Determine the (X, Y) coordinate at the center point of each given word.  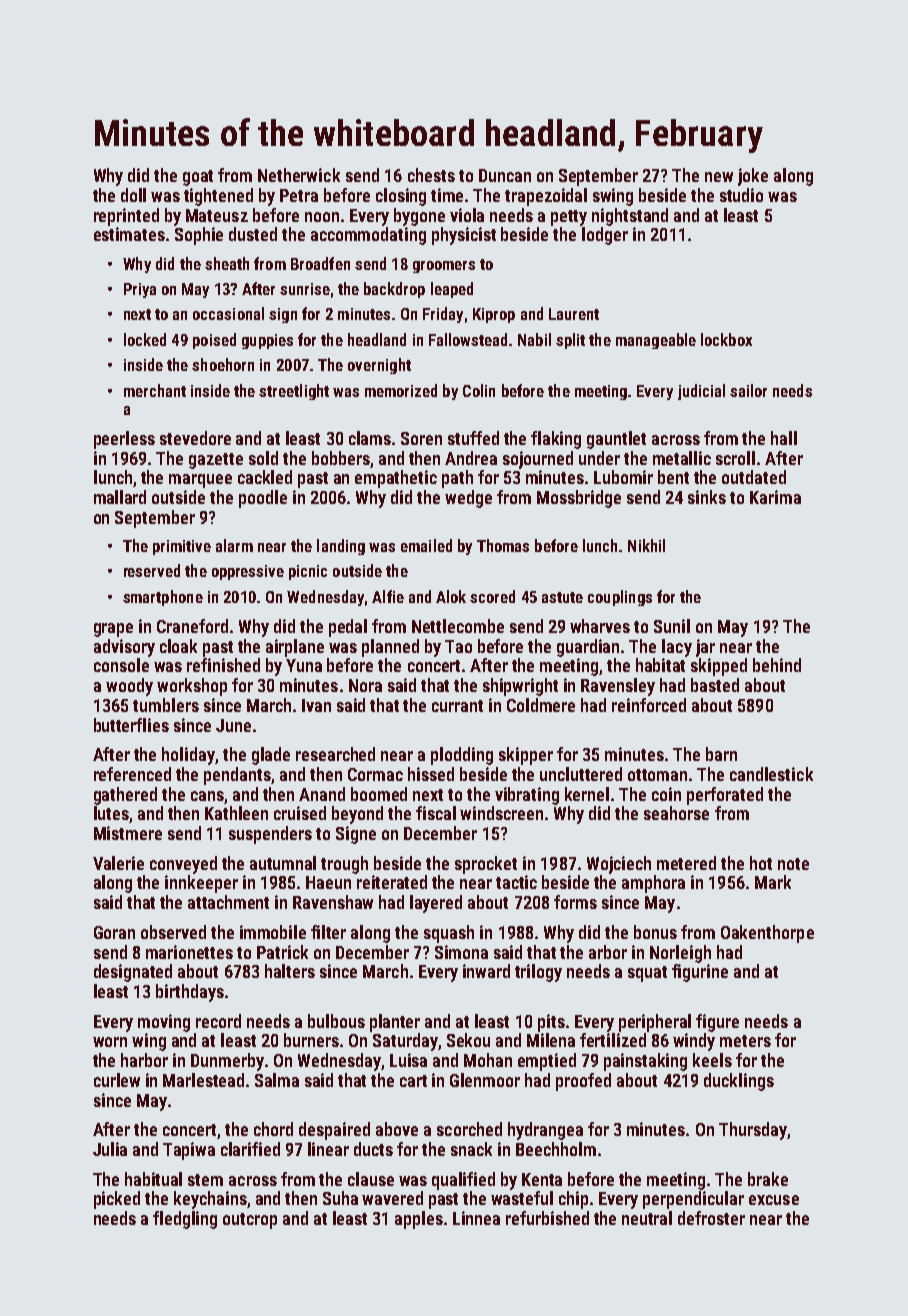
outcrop (250, 1221)
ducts (373, 1149)
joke (753, 177)
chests (431, 175)
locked (145, 339)
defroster (711, 1218)
